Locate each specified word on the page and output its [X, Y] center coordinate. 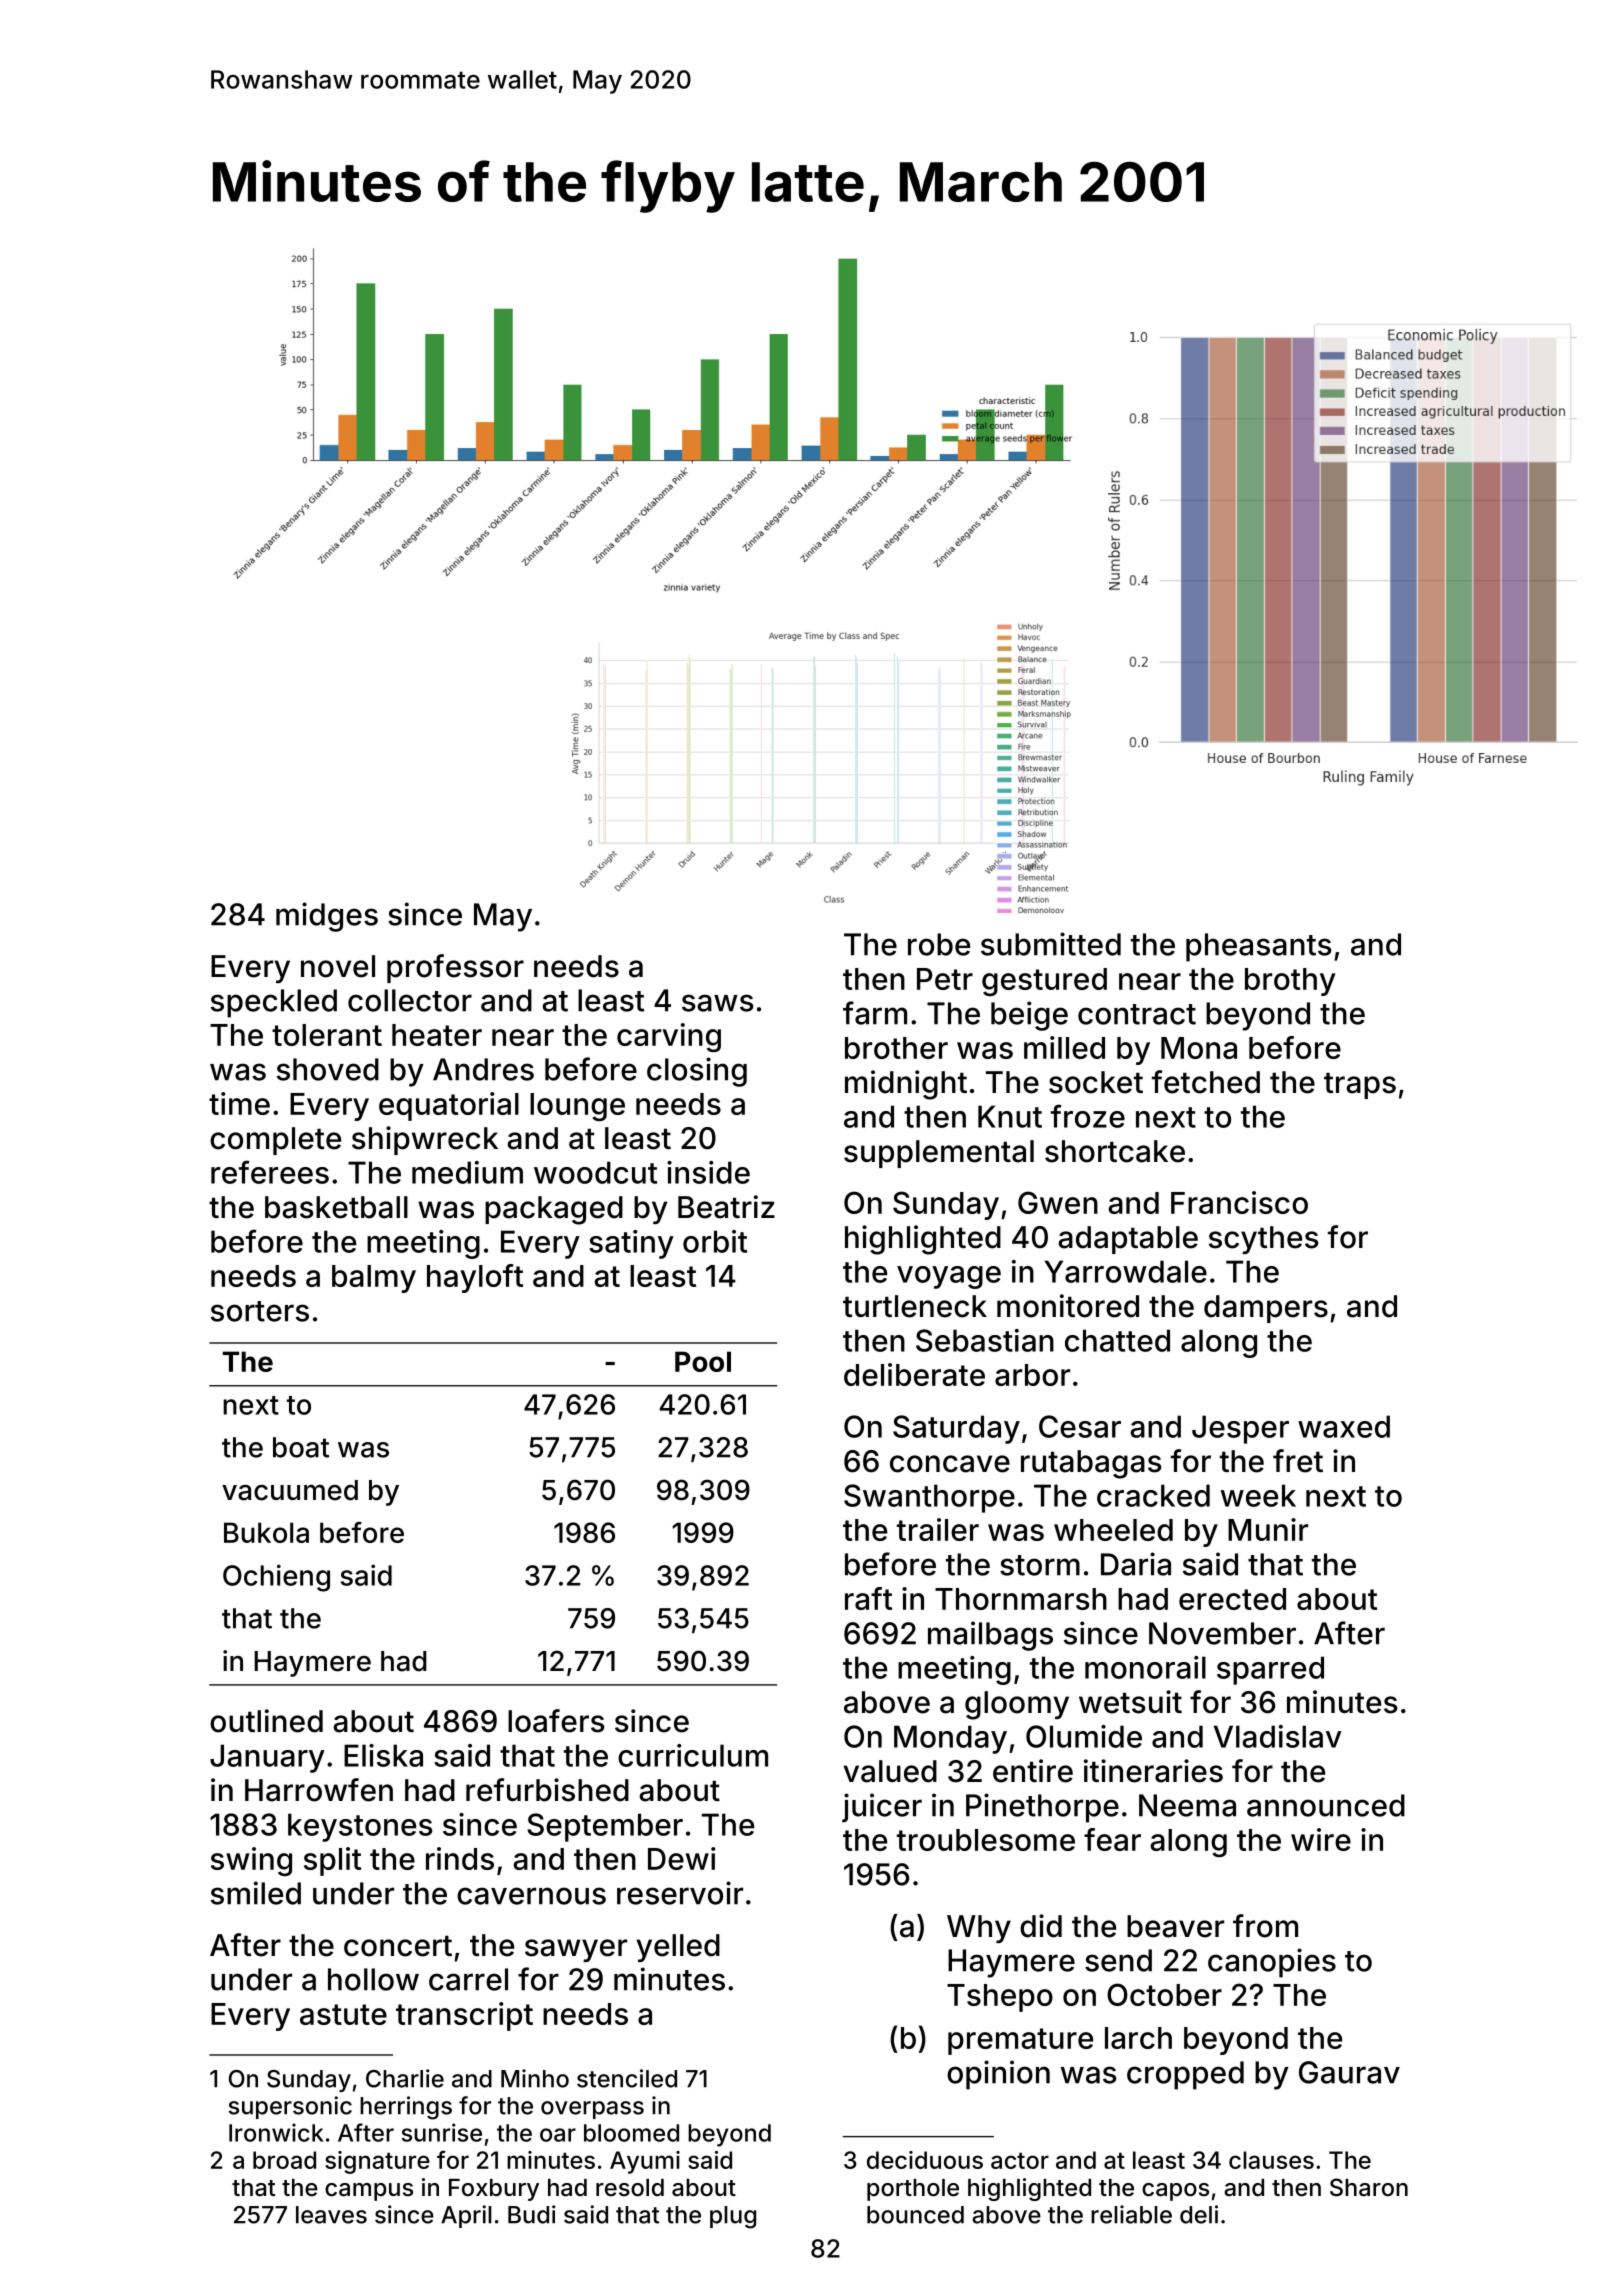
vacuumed [290, 1490]
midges [327, 917]
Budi [532, 2214]
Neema [1187, 1805]
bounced [915, 2215]
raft [868, 1598]
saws [718, 1003]
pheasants [1259, 947]
